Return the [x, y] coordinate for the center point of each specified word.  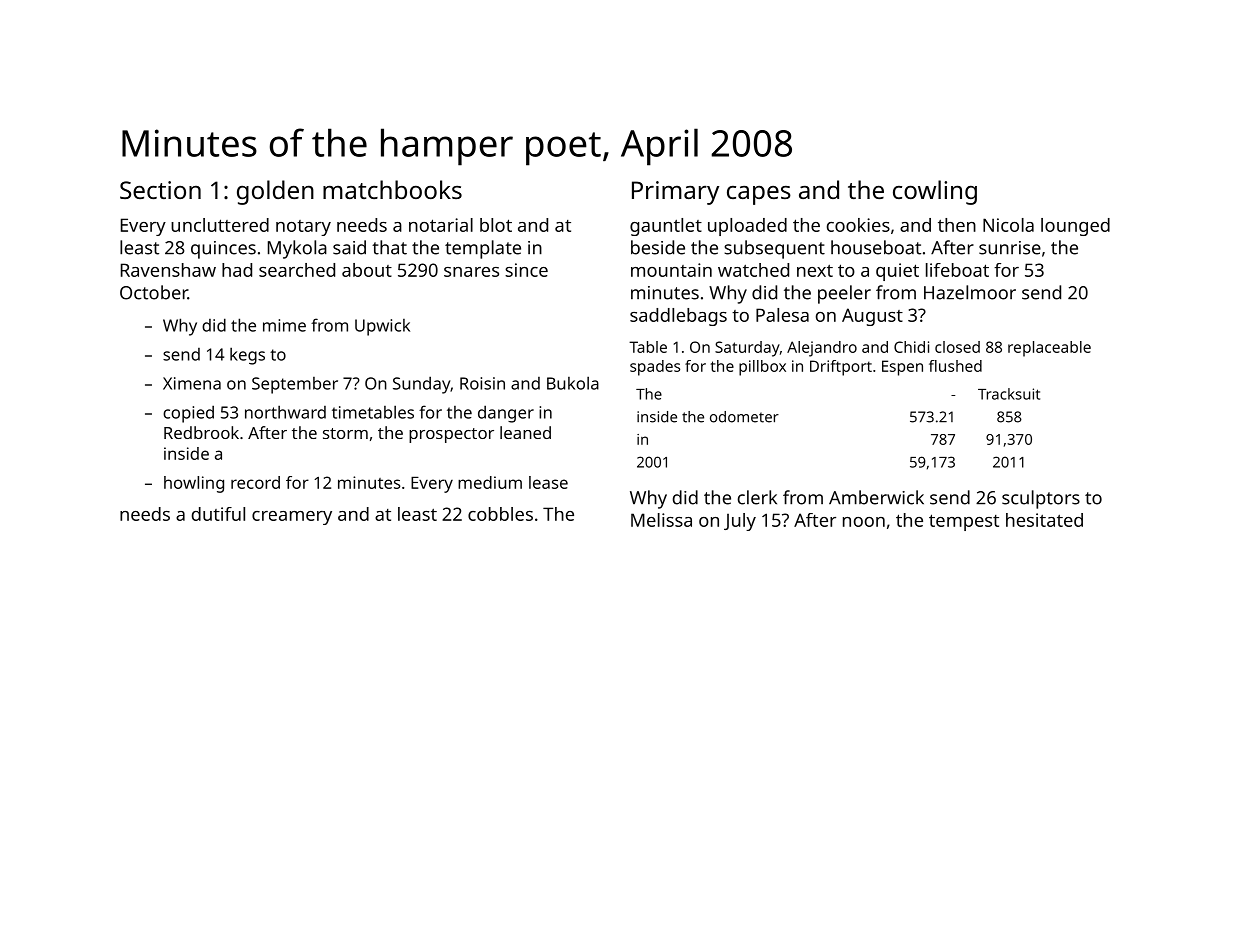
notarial [441, 225]
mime [284, 325]
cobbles [500, 514]
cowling [935, 192]
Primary [675, 193]
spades [655, 368]
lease [548, 482]
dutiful [218, 514]
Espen [902, 368]
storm [345, 433]
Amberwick [876, 497]
